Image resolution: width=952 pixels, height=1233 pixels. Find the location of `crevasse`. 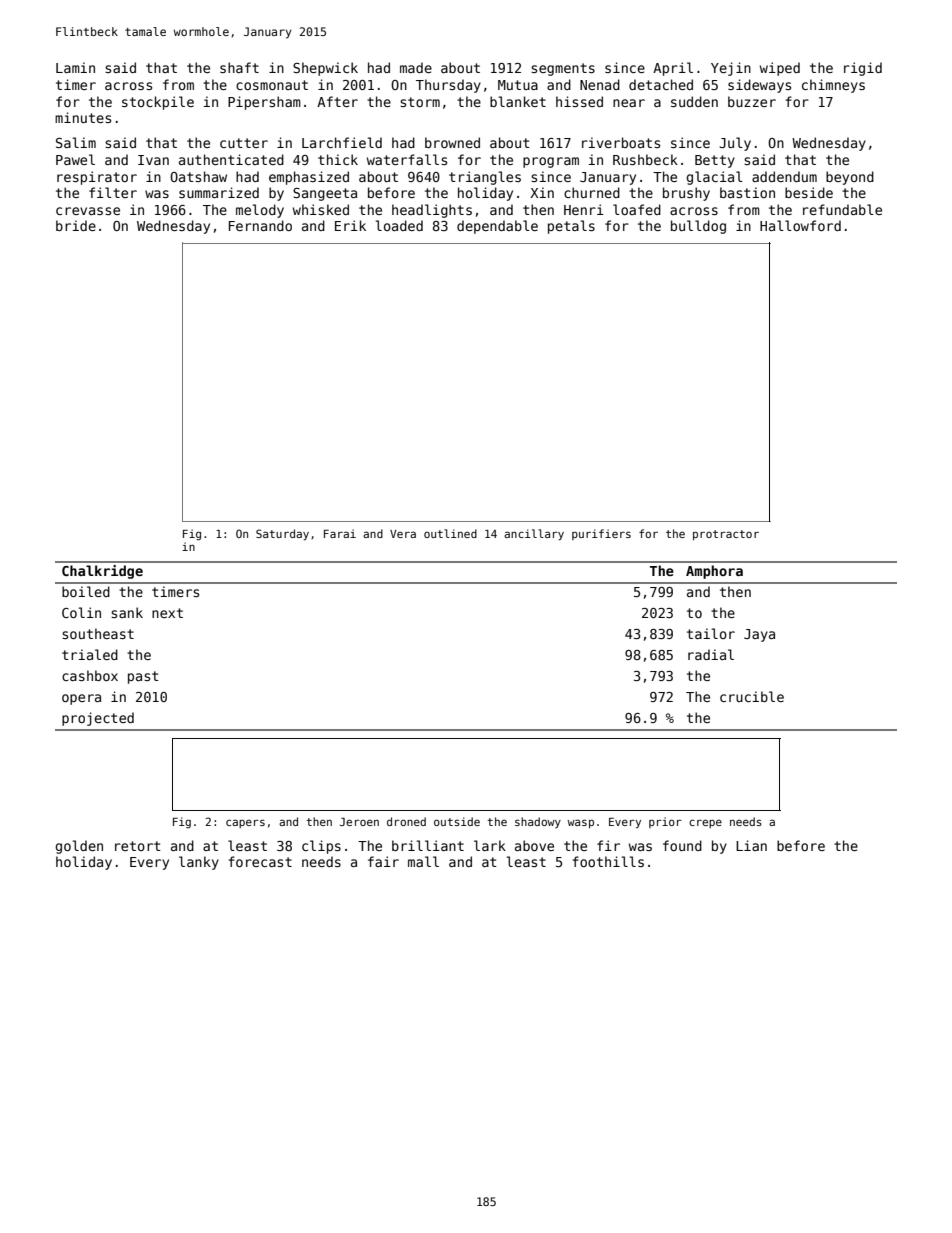

crevasse is located at coordinates (88, 211).
